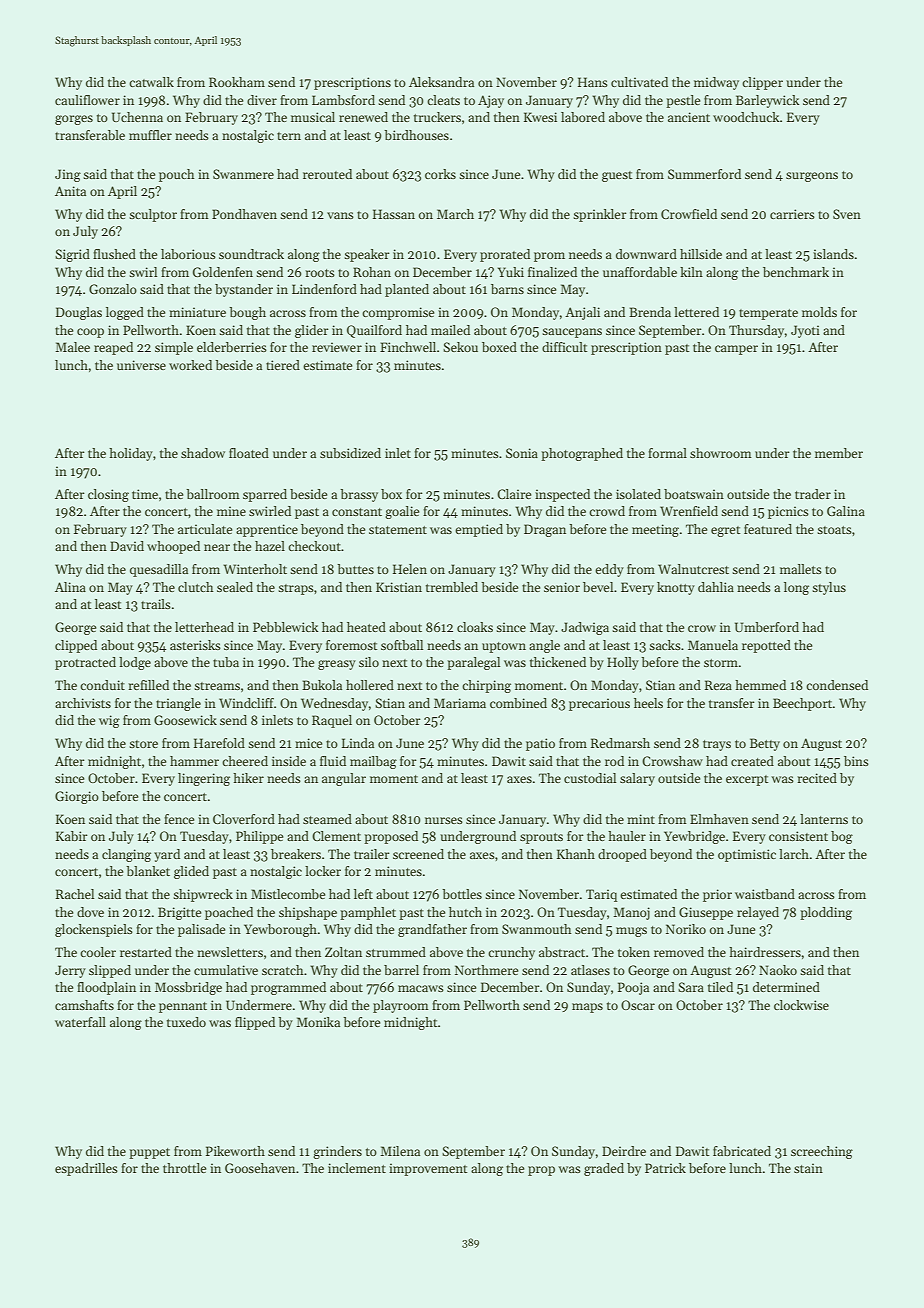  What do you see at coordinates (452, 587) in the screenshot?
I see `trembled` at bounding box center [452, 587].
